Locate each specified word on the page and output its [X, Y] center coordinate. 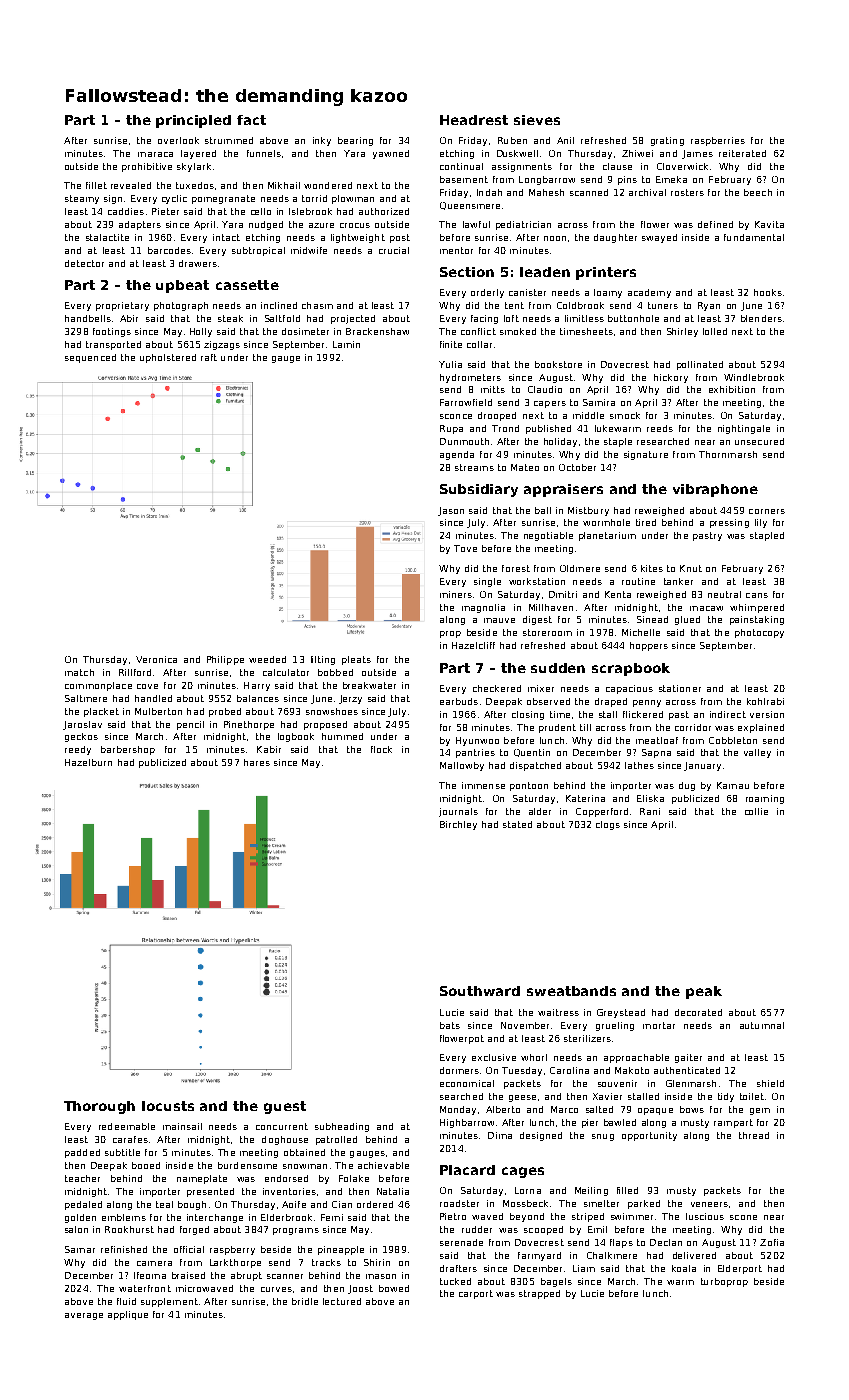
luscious [705, 1216]
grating [667, 141]
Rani [650, 811]
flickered [643, 714]
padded [82, 1153]
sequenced [90, 358]
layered [198, 154]
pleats [356, 660]
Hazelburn [88, 762]
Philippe [225, 660]
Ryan [709, 306]
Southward [480, 991]
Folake [354, 1178]
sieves [537, 120]
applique [128, 1315]
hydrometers [470, 378]
